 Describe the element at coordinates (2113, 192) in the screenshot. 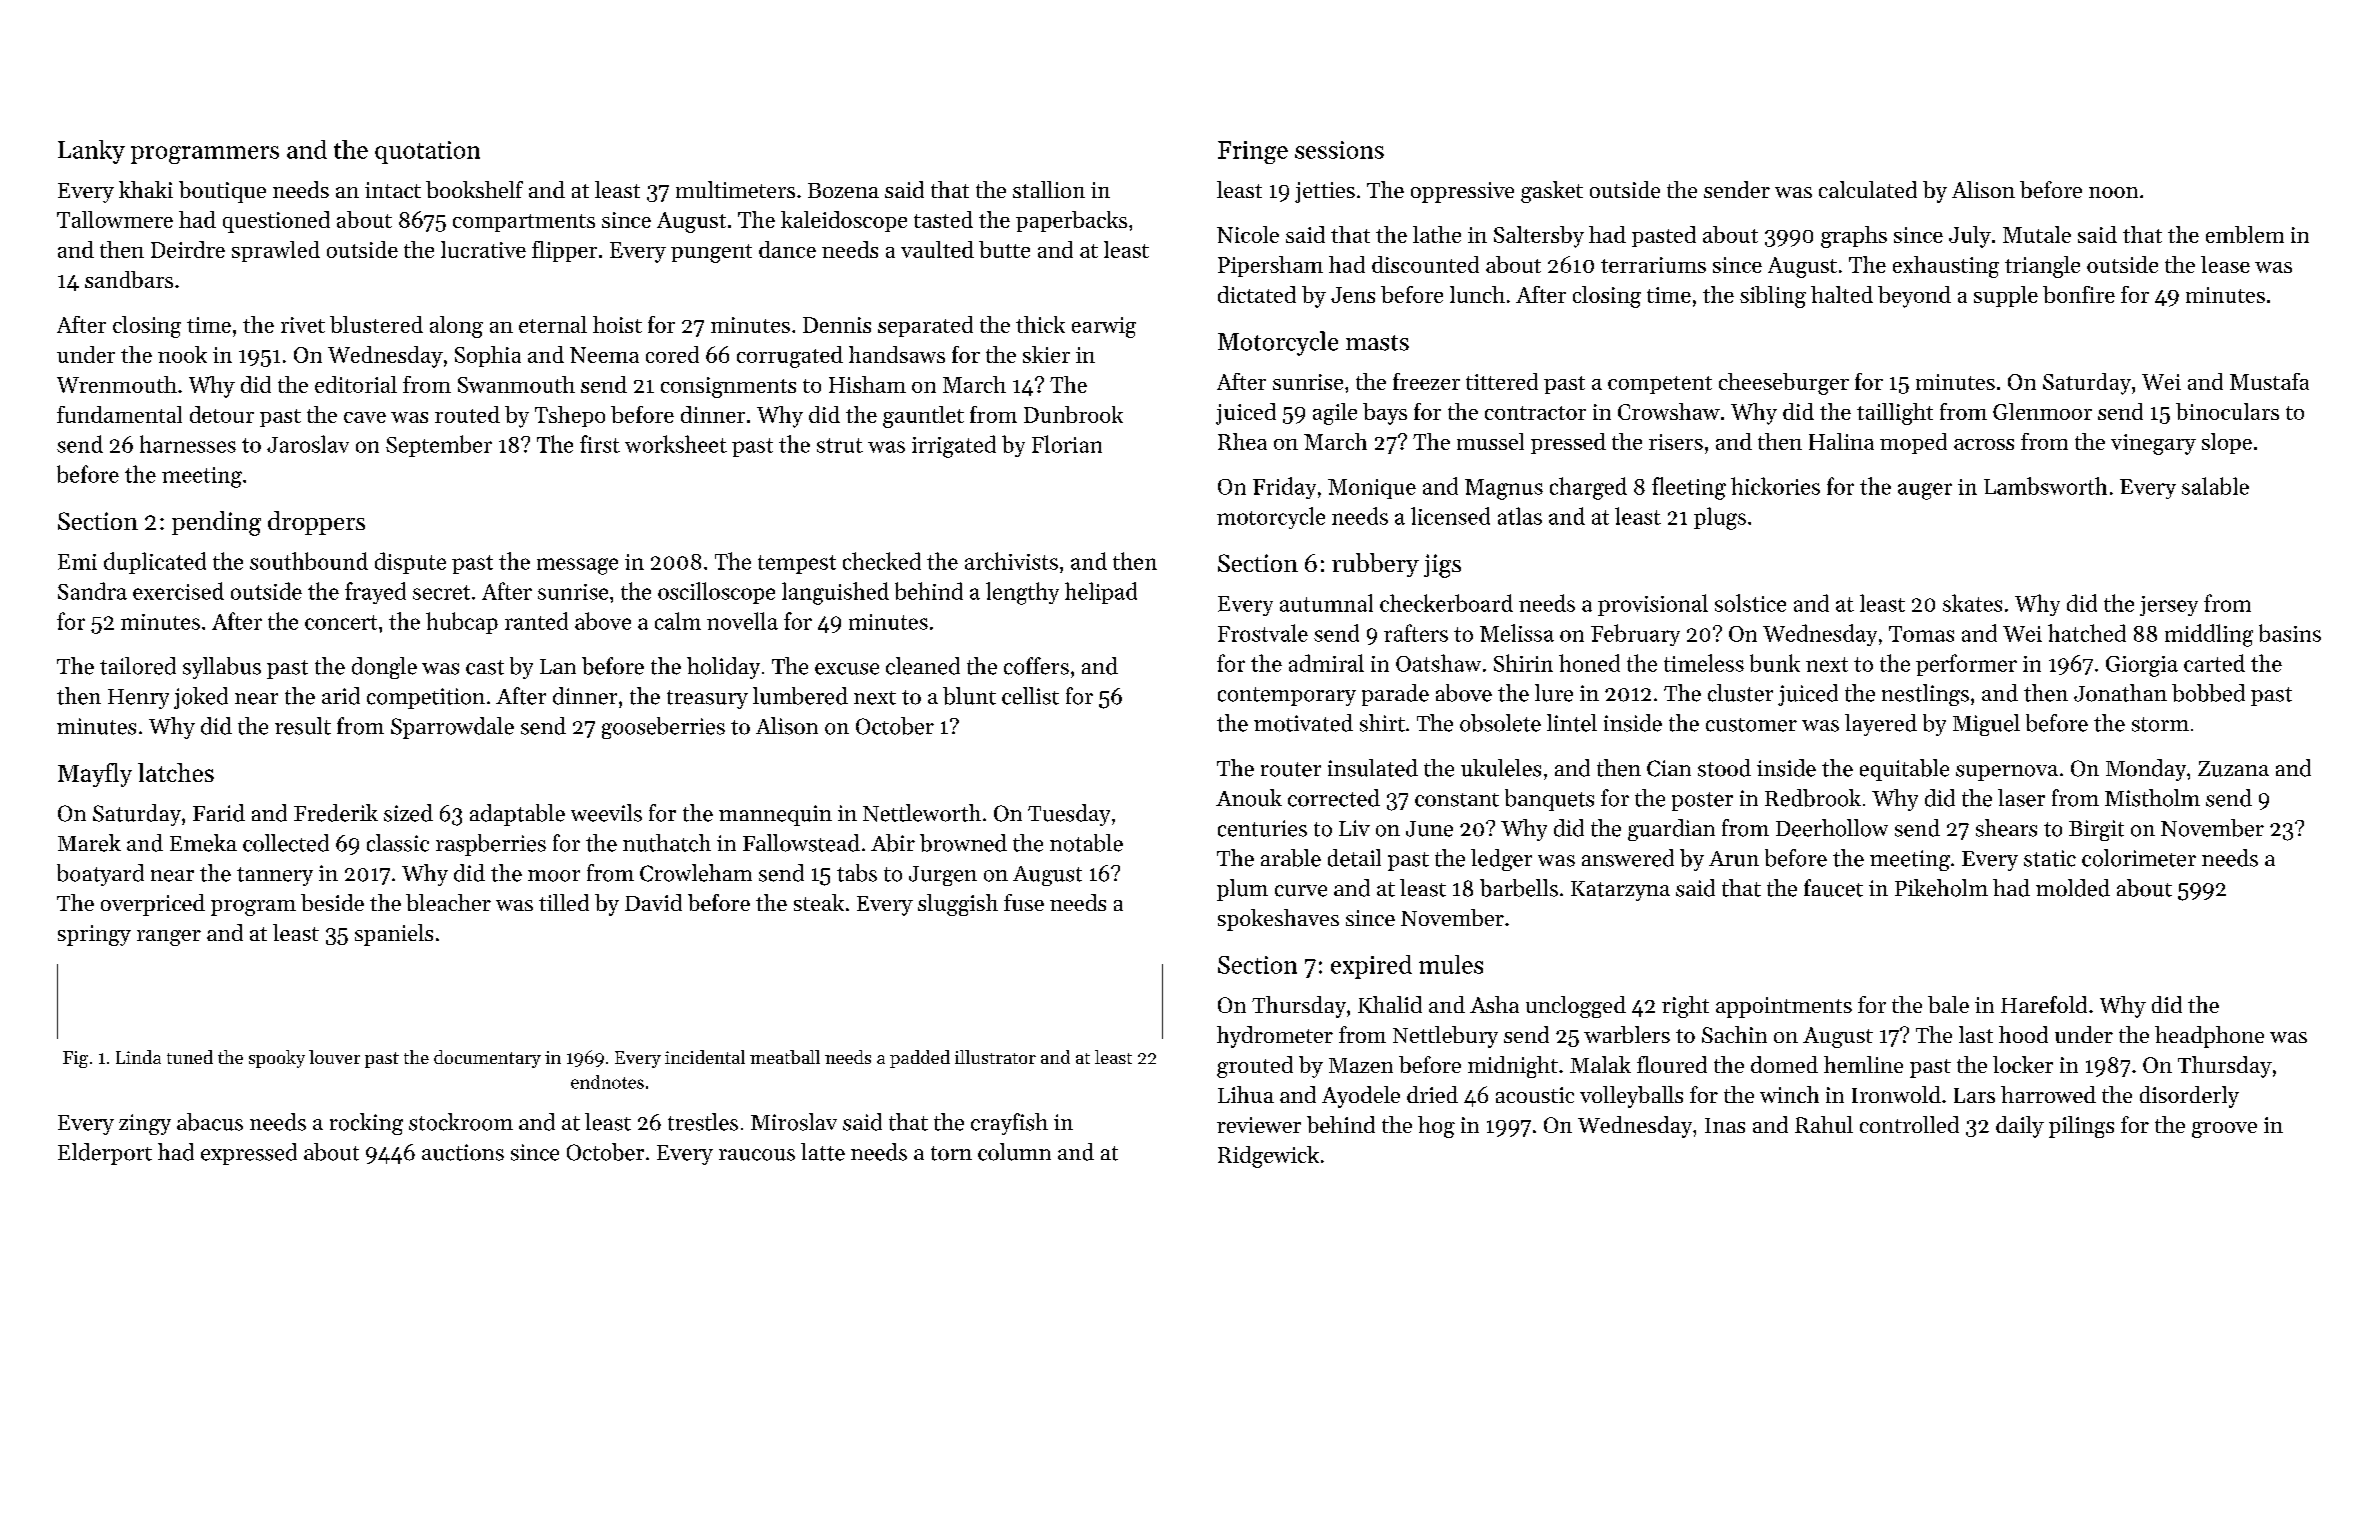

I see `noon` at that location.
